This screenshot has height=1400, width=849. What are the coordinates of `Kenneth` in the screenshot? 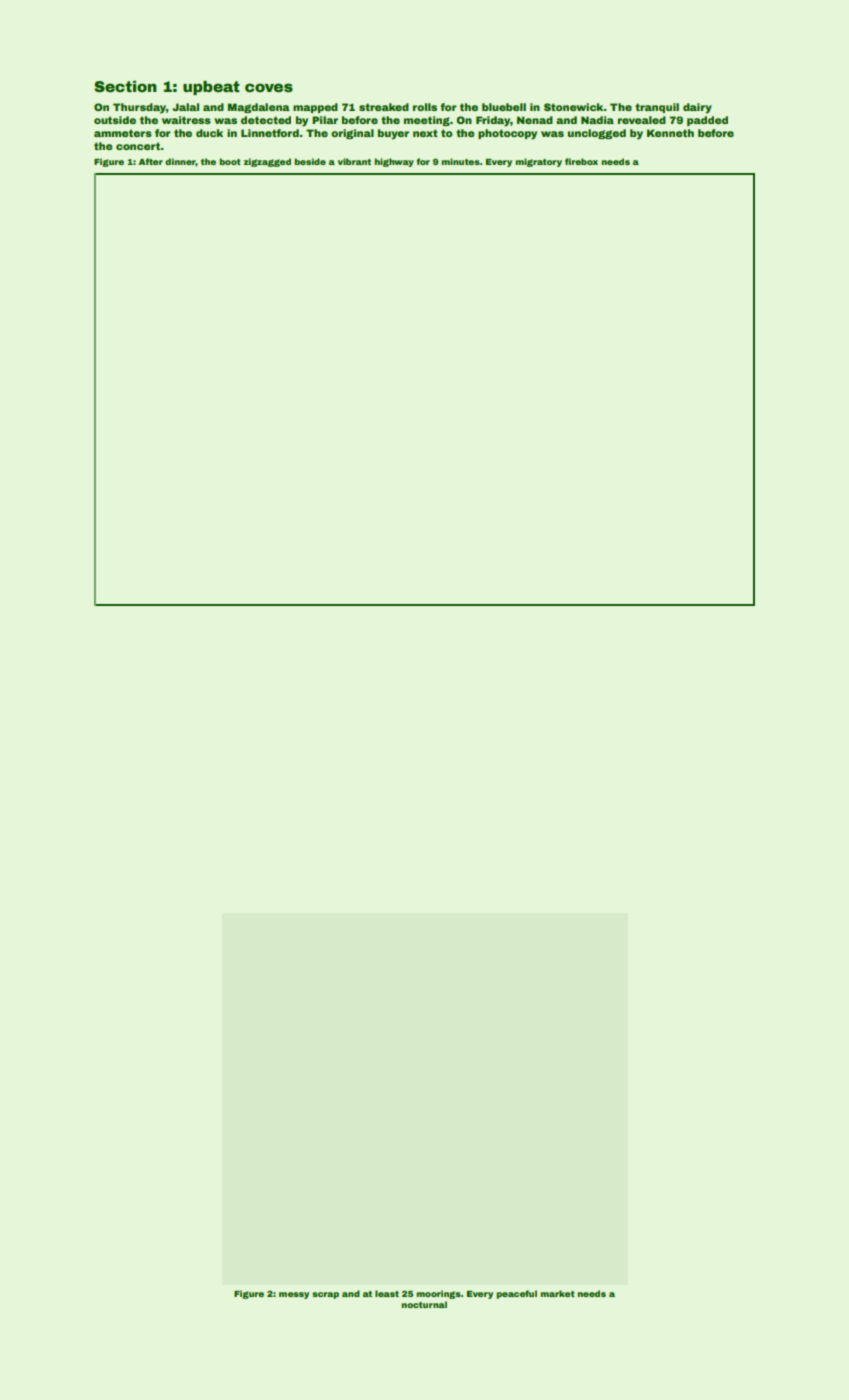 It's located at (670, 133).
